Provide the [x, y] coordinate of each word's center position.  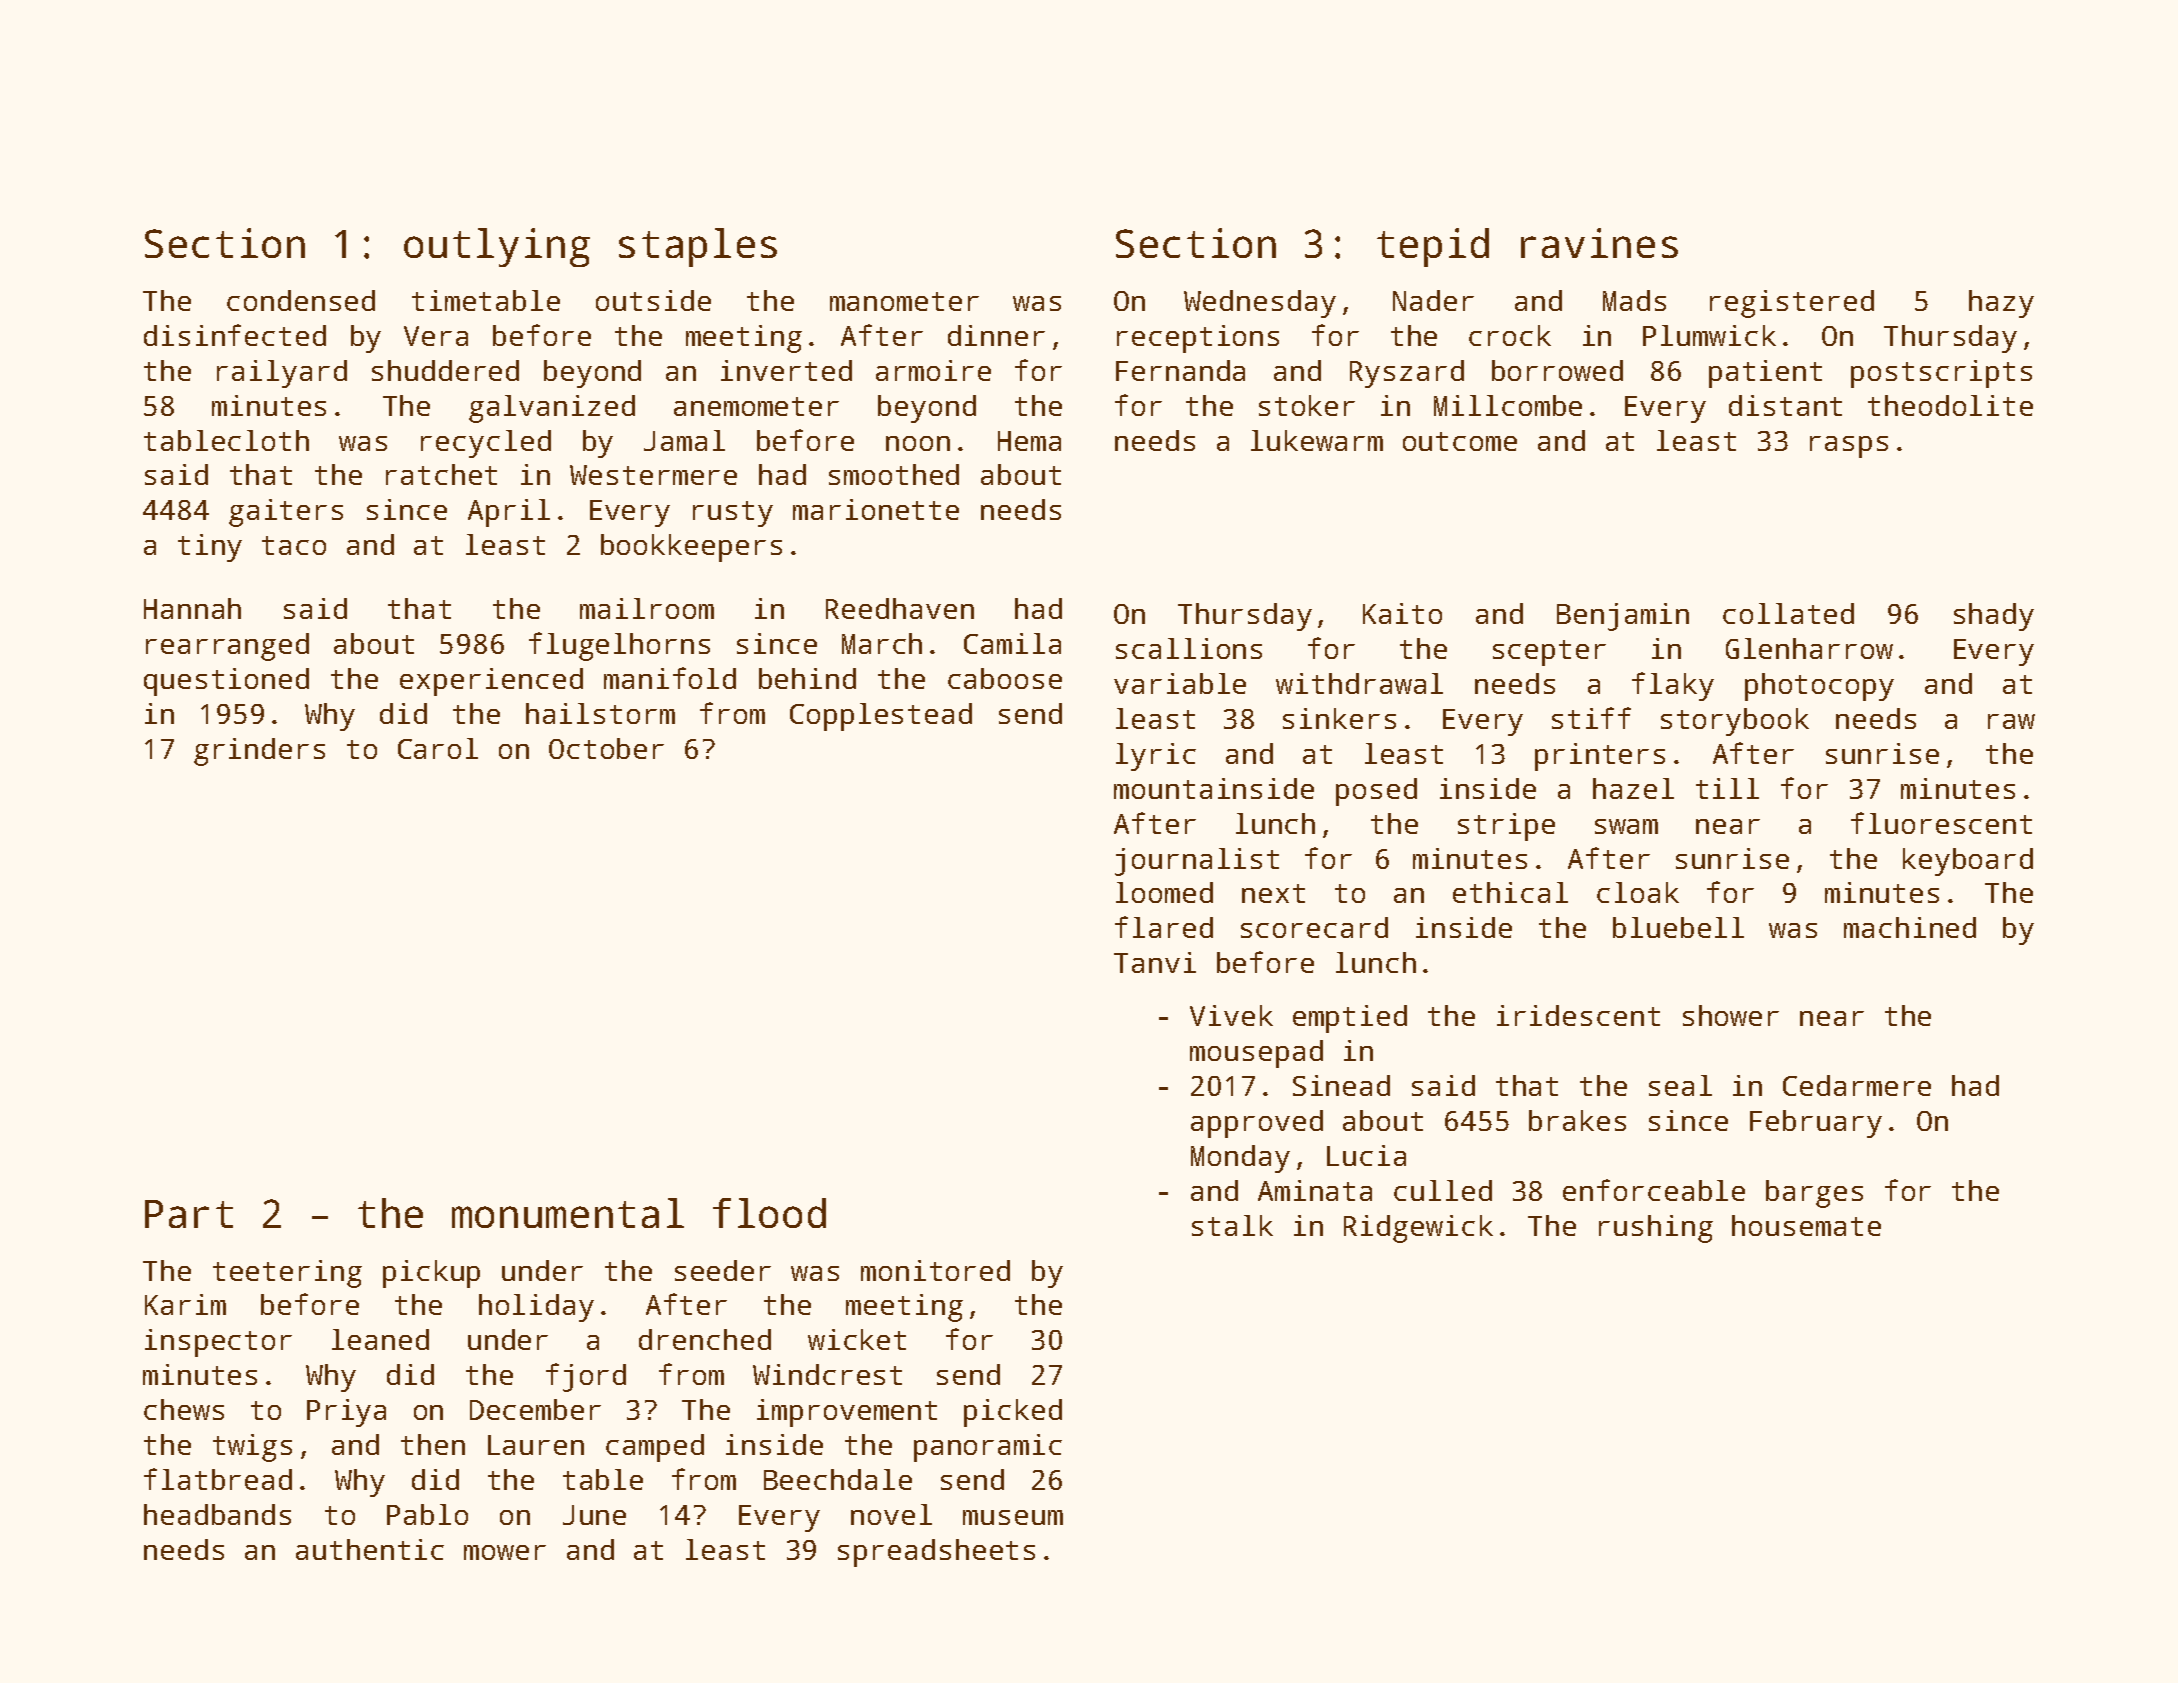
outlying [497, 247]
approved [1257, 1124]
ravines [1599, 243]
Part [189, 1214]
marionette [876, 509]
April [509, 513]
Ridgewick [1418, 1229]
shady [1994, 617]
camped [655, 1448]
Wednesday [1260, 304]
